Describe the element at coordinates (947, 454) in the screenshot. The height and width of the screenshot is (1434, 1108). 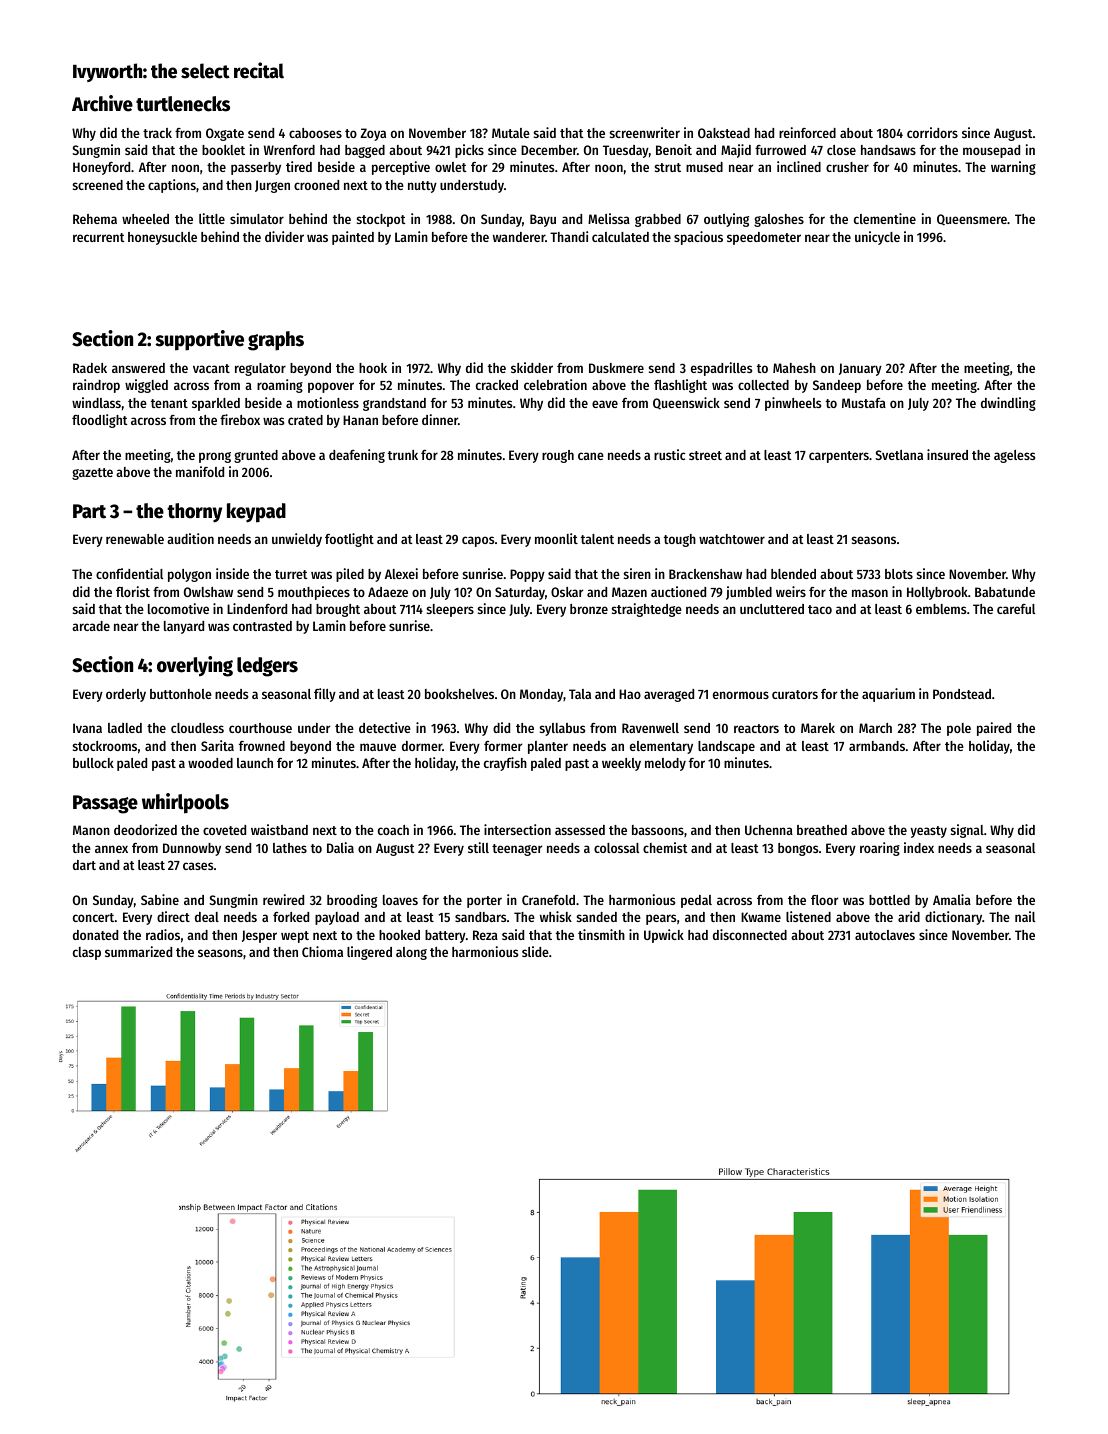
I see `insured` at that location.
